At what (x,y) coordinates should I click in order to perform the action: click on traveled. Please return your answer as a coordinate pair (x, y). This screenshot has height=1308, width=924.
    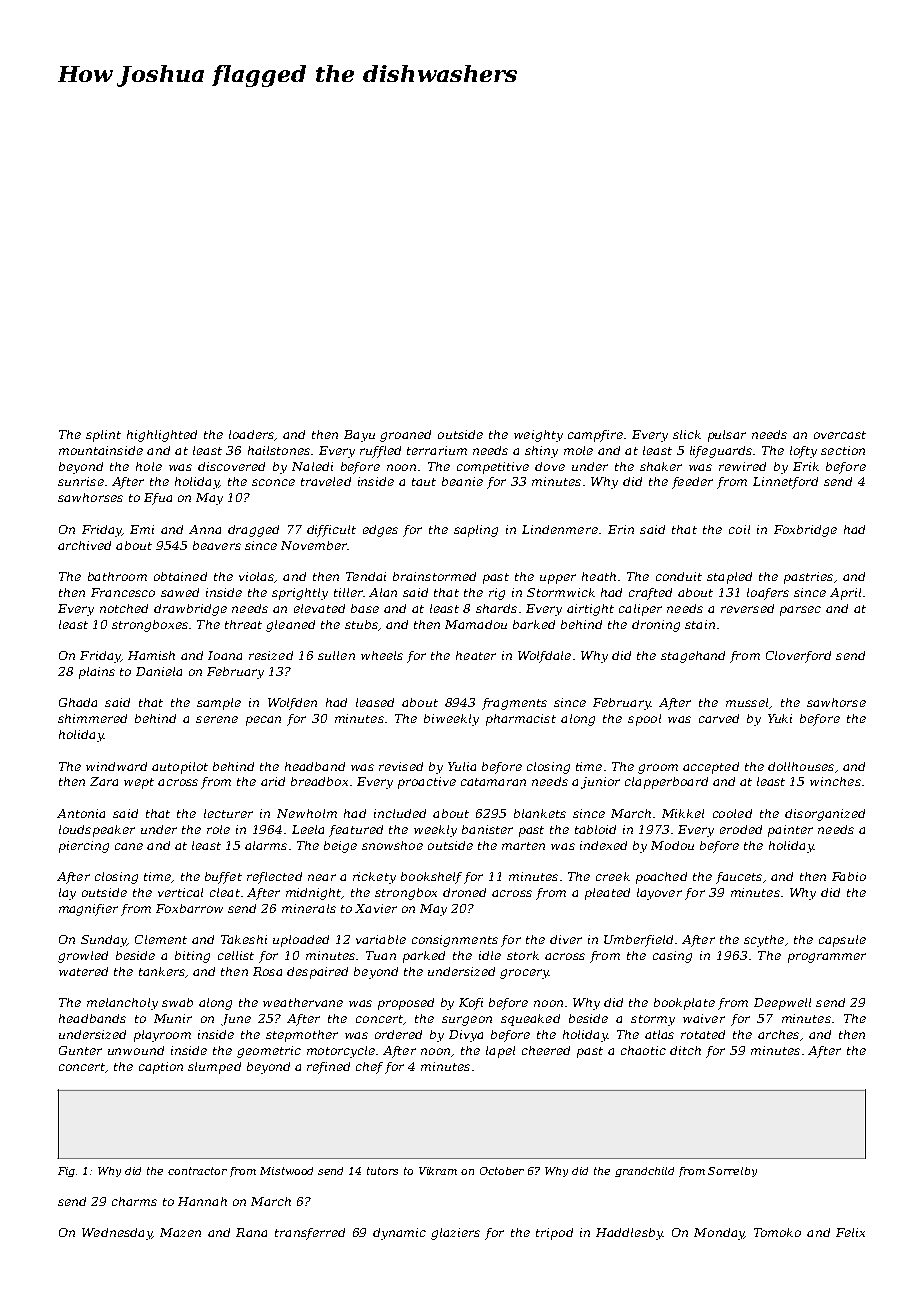
    Looking at the image, I should click on (326, 481).
